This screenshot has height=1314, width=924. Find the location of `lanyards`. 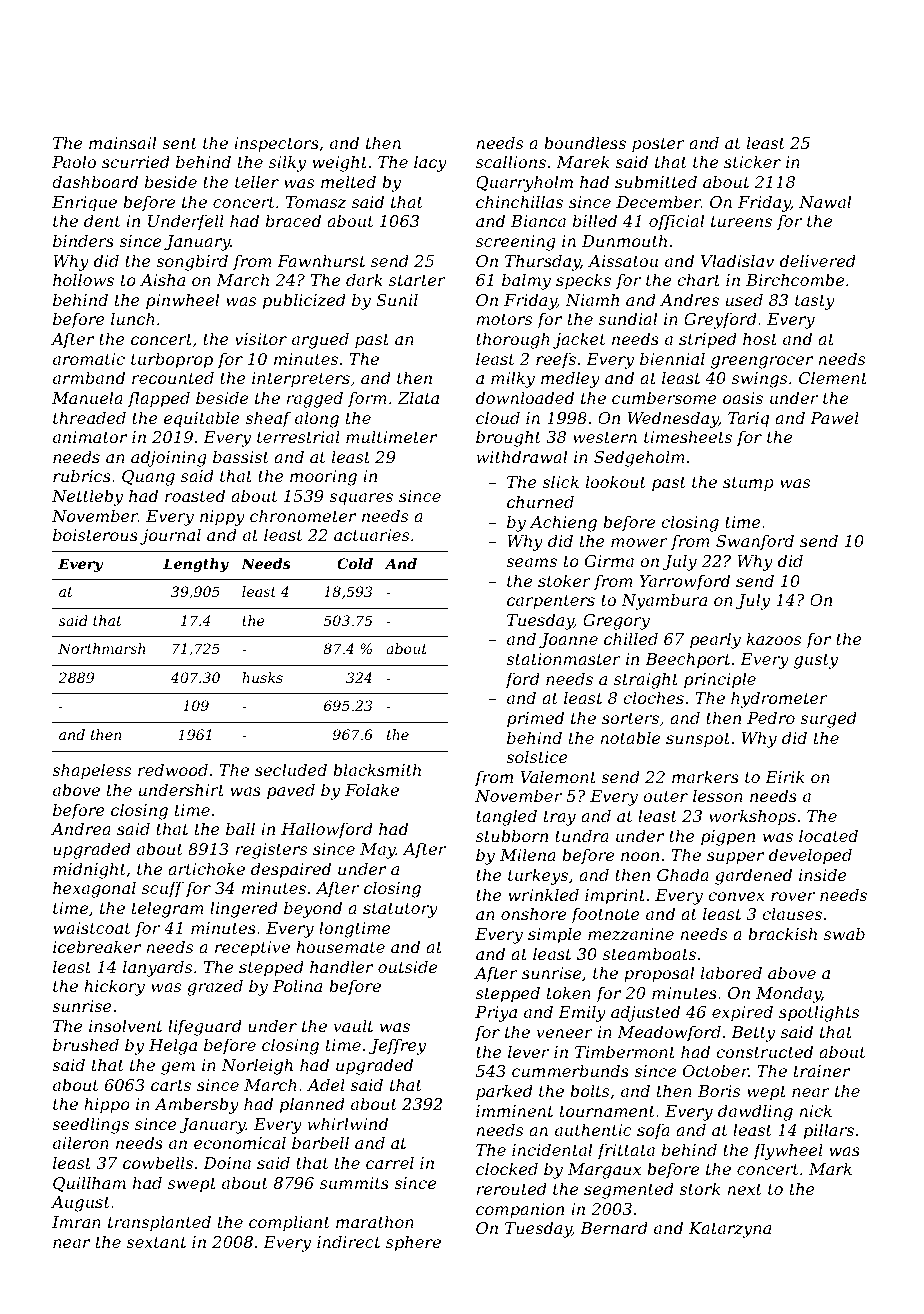

lanyards is located at coordinates (157, 968).
